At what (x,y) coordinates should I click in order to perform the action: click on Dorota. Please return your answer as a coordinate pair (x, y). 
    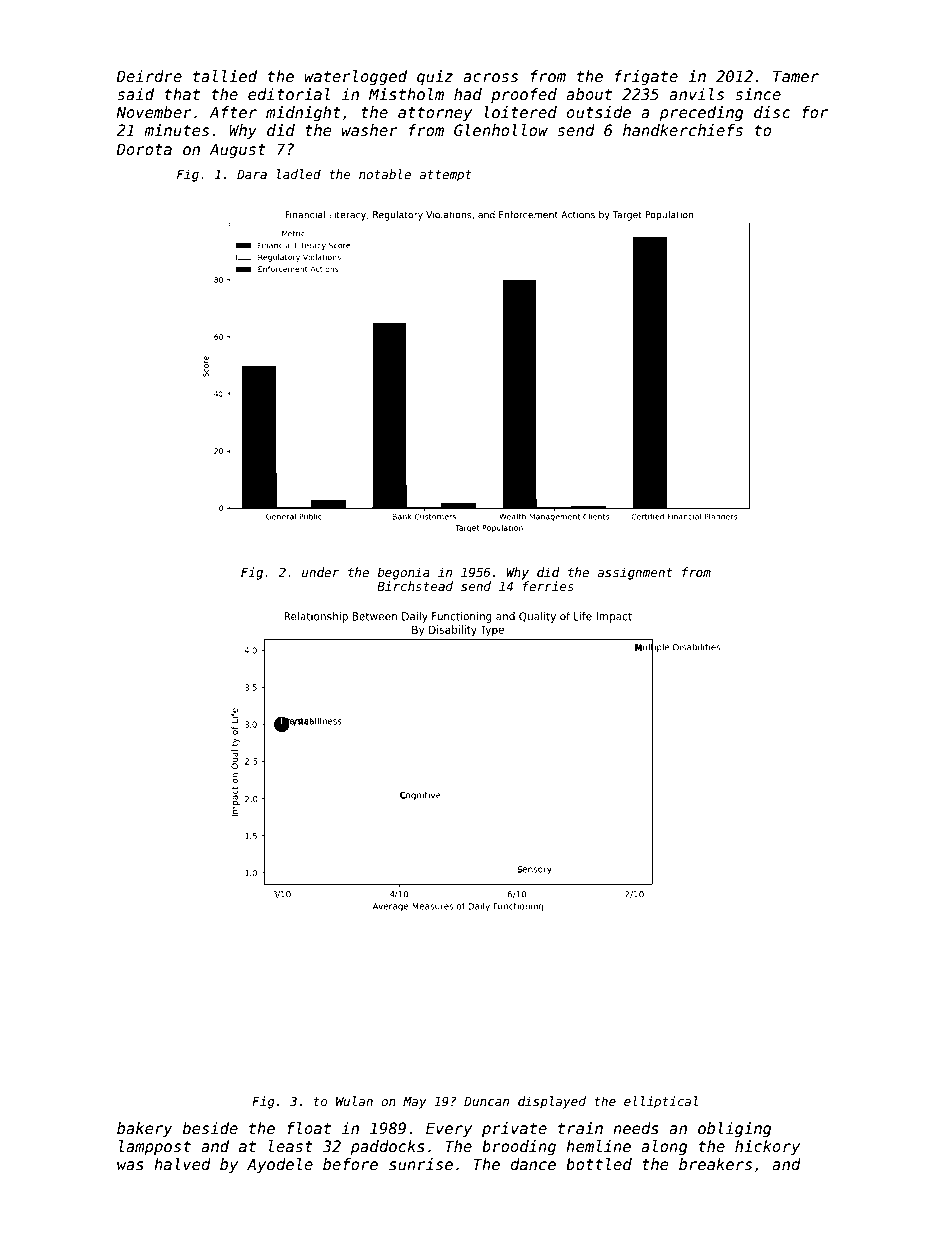
    Looking at the image, I should click on (144, 149).
